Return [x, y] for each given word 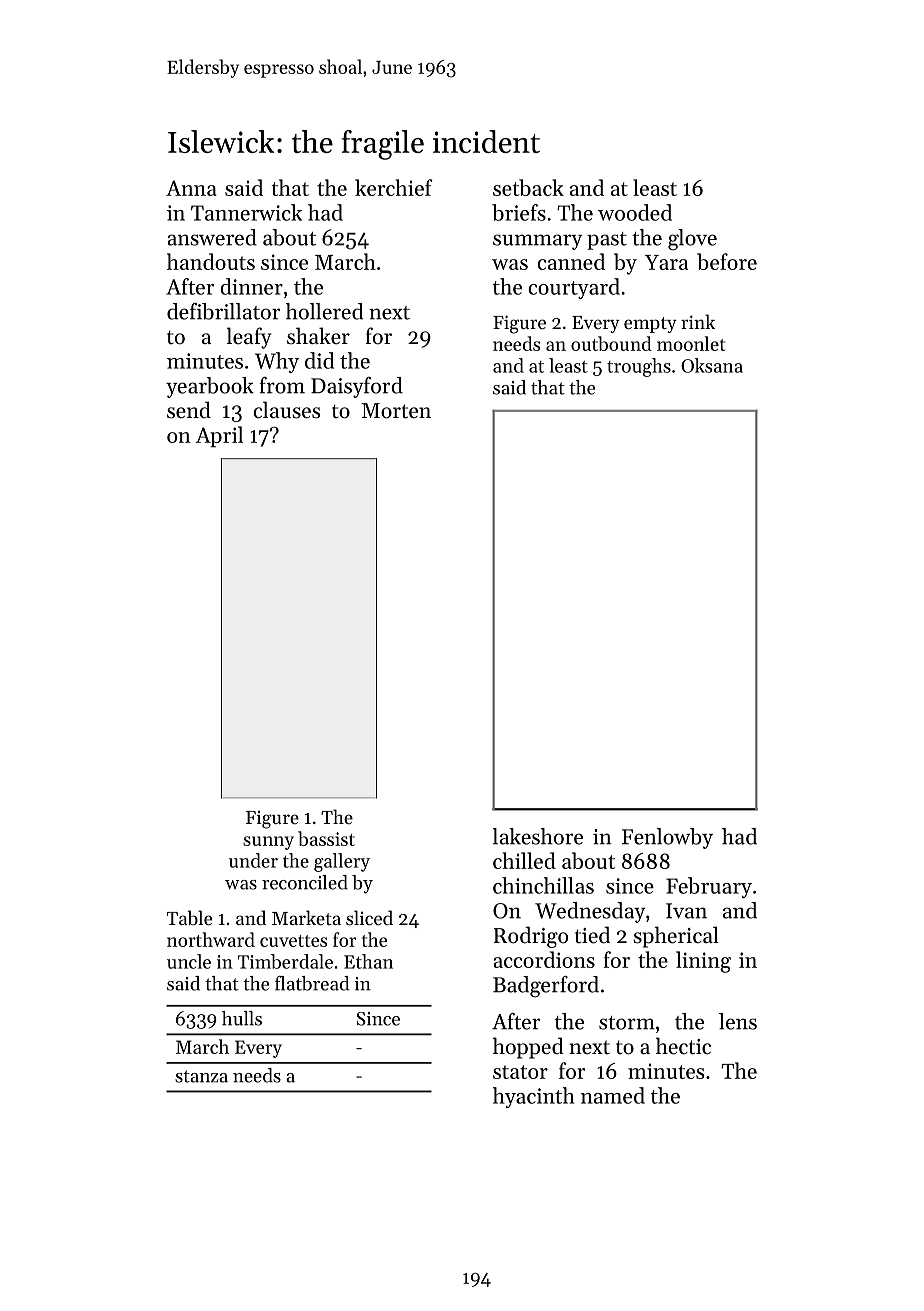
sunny [268, 843]
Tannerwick [246, 212]
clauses [287, 410]
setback [528, 187]
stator [520, 1072]
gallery [342, 862]
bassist [326, 838]
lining [703, 962]
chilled [524, 860]
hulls [242, 1018]
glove [692, 239]
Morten [396, 411]
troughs [639, 367]
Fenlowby [667, 838]
